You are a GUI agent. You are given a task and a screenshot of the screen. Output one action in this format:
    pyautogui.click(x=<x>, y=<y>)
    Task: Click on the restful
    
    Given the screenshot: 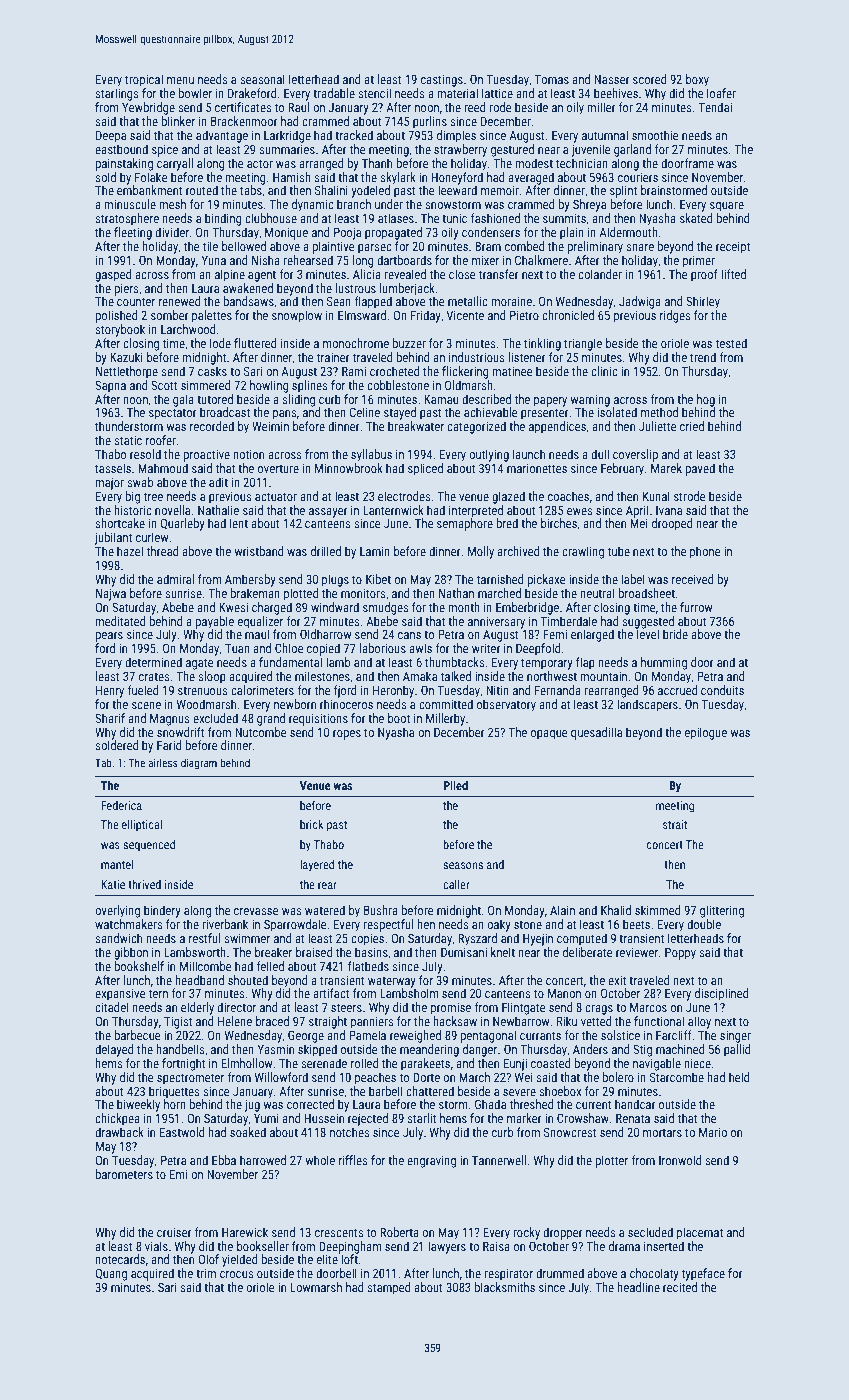 What is the action you would take?
    pyautogui.click(x=204, y=938)
